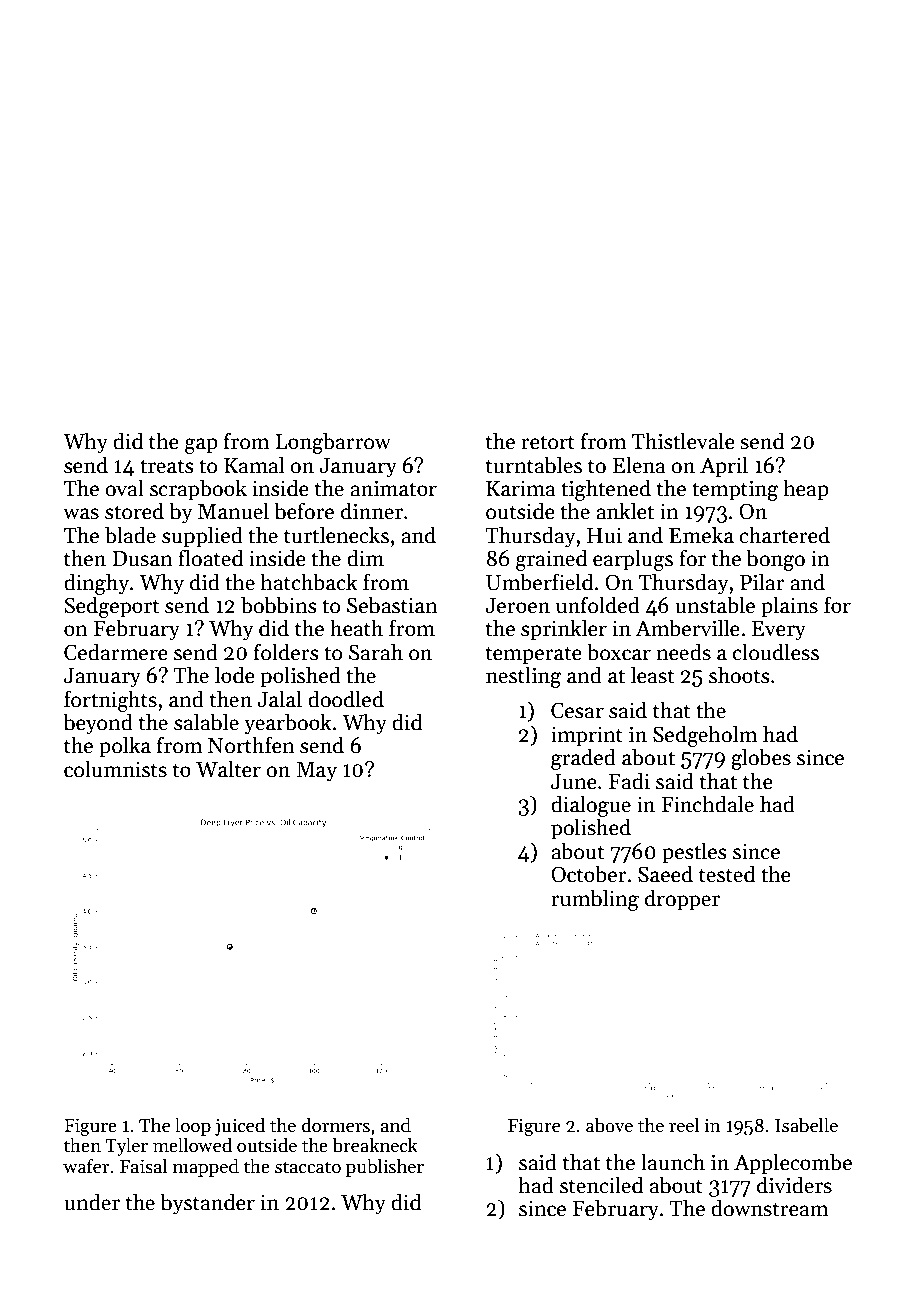 This screenshot has height=1311, width=924. What do you see at coordinates (333, 443) in the screenshot?
I see `Longbarrow` at bounding box center [333, 443].
